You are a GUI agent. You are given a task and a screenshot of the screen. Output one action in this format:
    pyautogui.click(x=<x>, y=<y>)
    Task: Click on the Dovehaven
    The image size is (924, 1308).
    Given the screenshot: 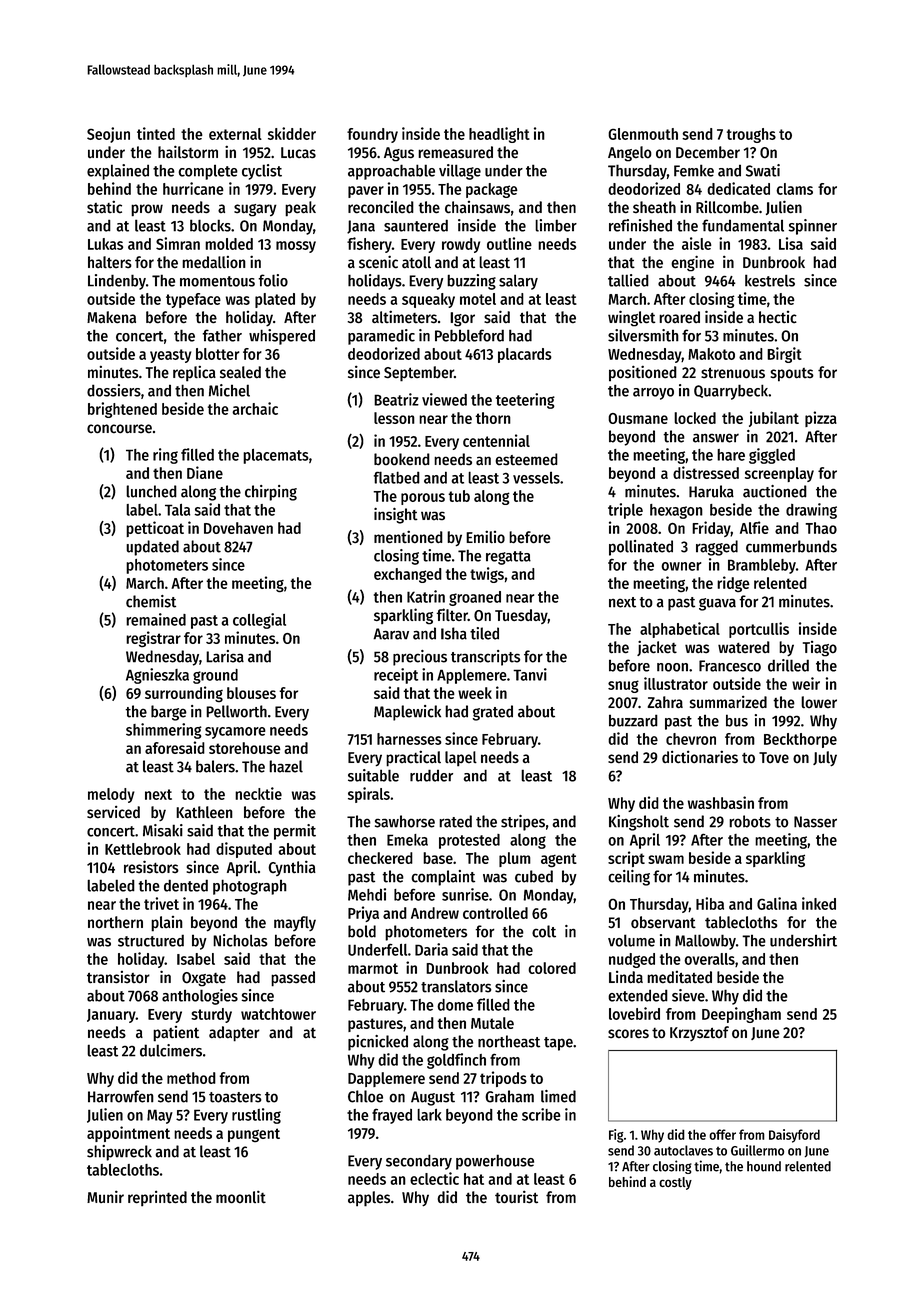 What is the action you would take?
    pyautogui.click(x=238, y=528)
